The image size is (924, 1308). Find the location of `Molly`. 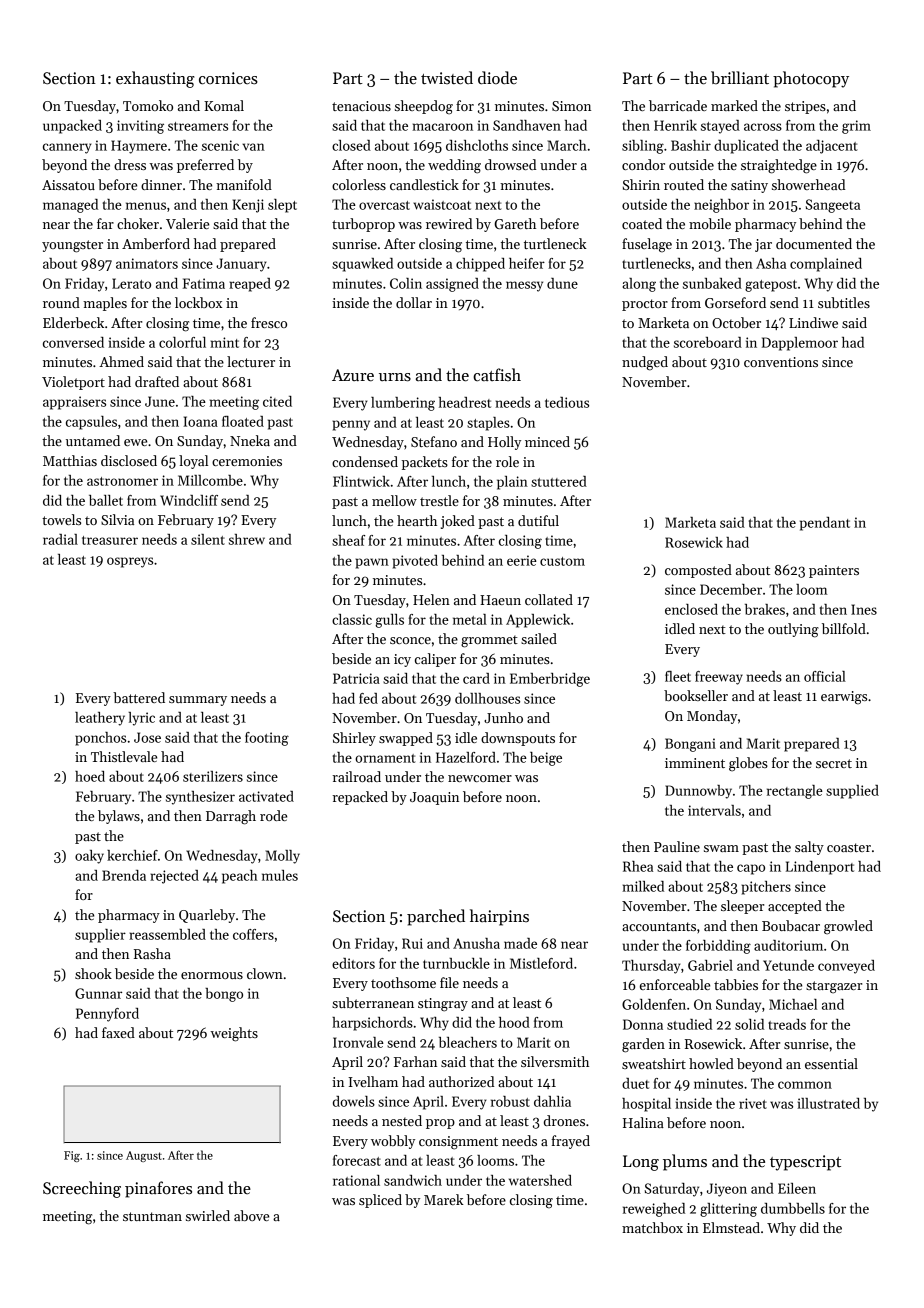

Molly is located at coordinates (282, 857).
